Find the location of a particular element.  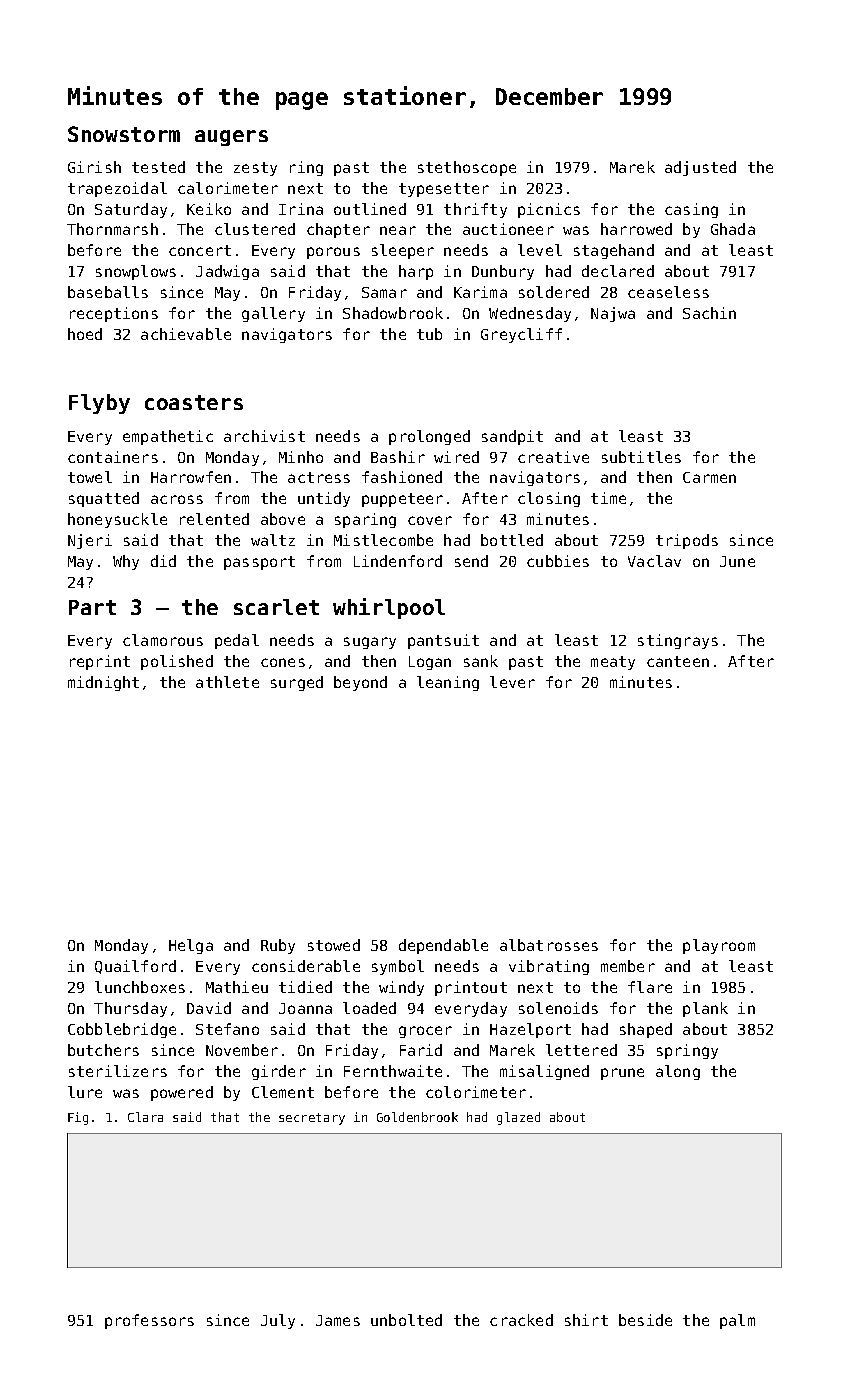

Quailford is located at coordinates (135, 967).
